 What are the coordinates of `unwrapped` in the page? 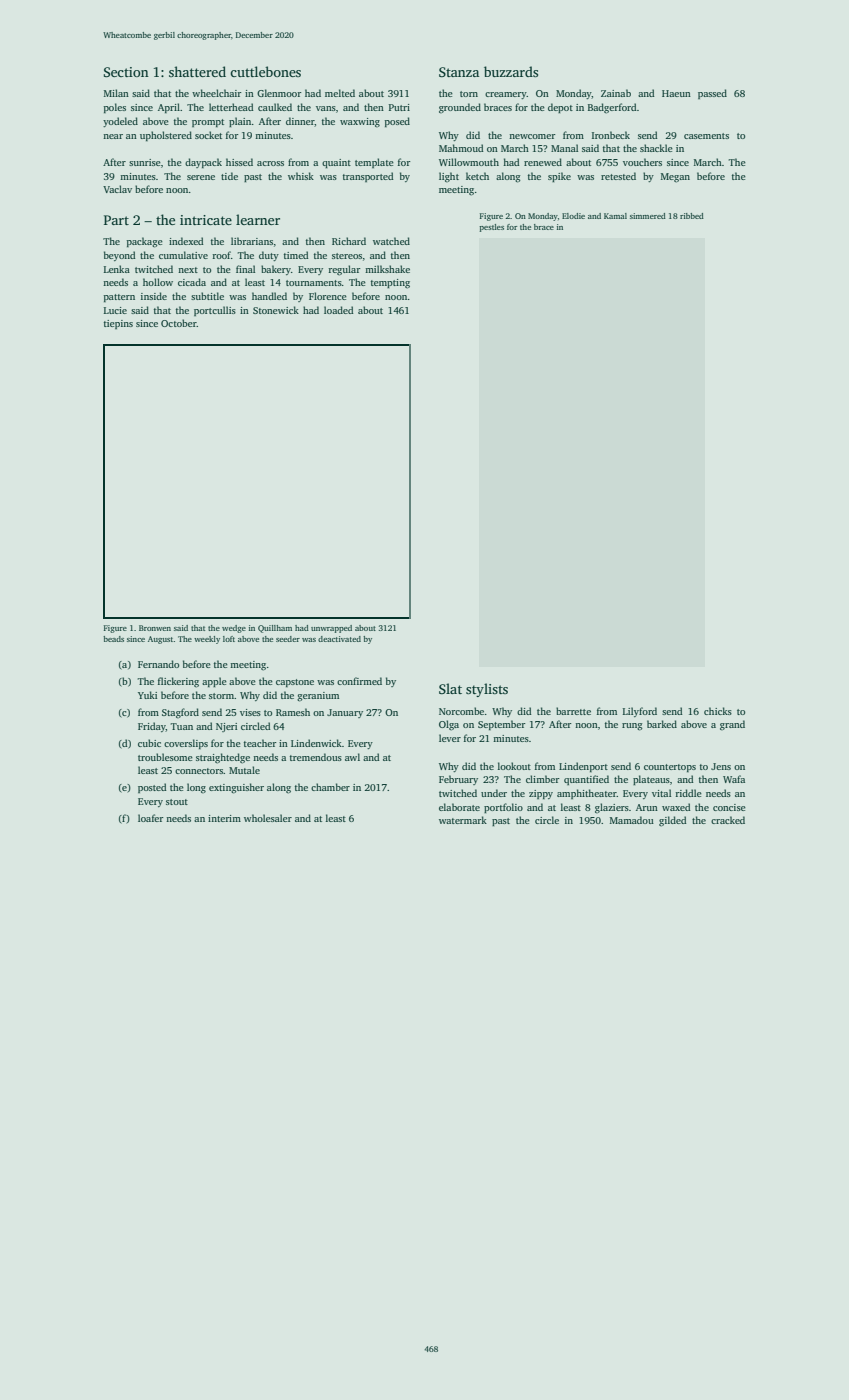 It's located at (331, 629).
